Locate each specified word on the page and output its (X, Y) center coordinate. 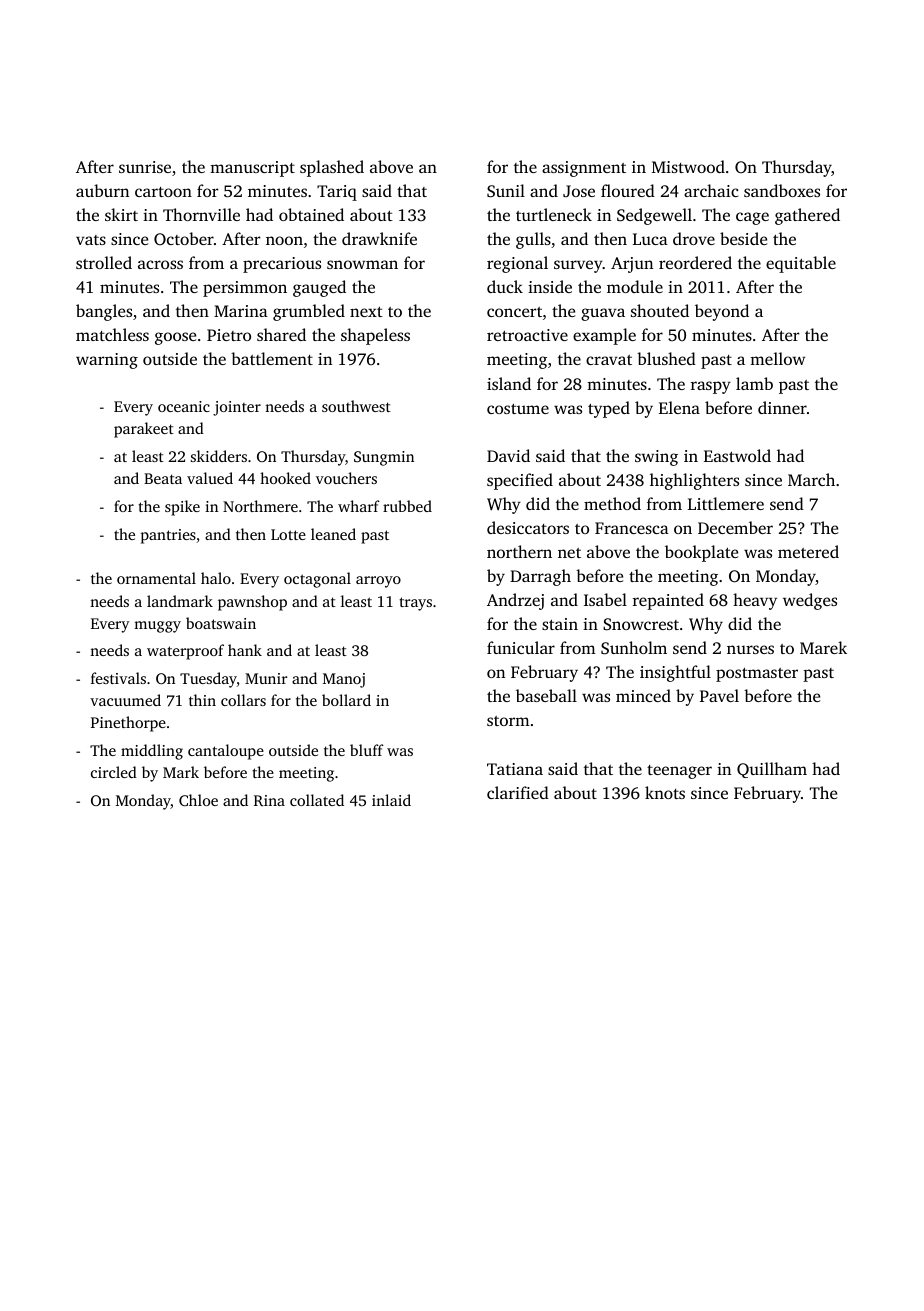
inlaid (391, 800)
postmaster (757, 675)
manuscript (252, 169)
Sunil (506, 191)
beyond (722, 312)
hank (245, 650)
